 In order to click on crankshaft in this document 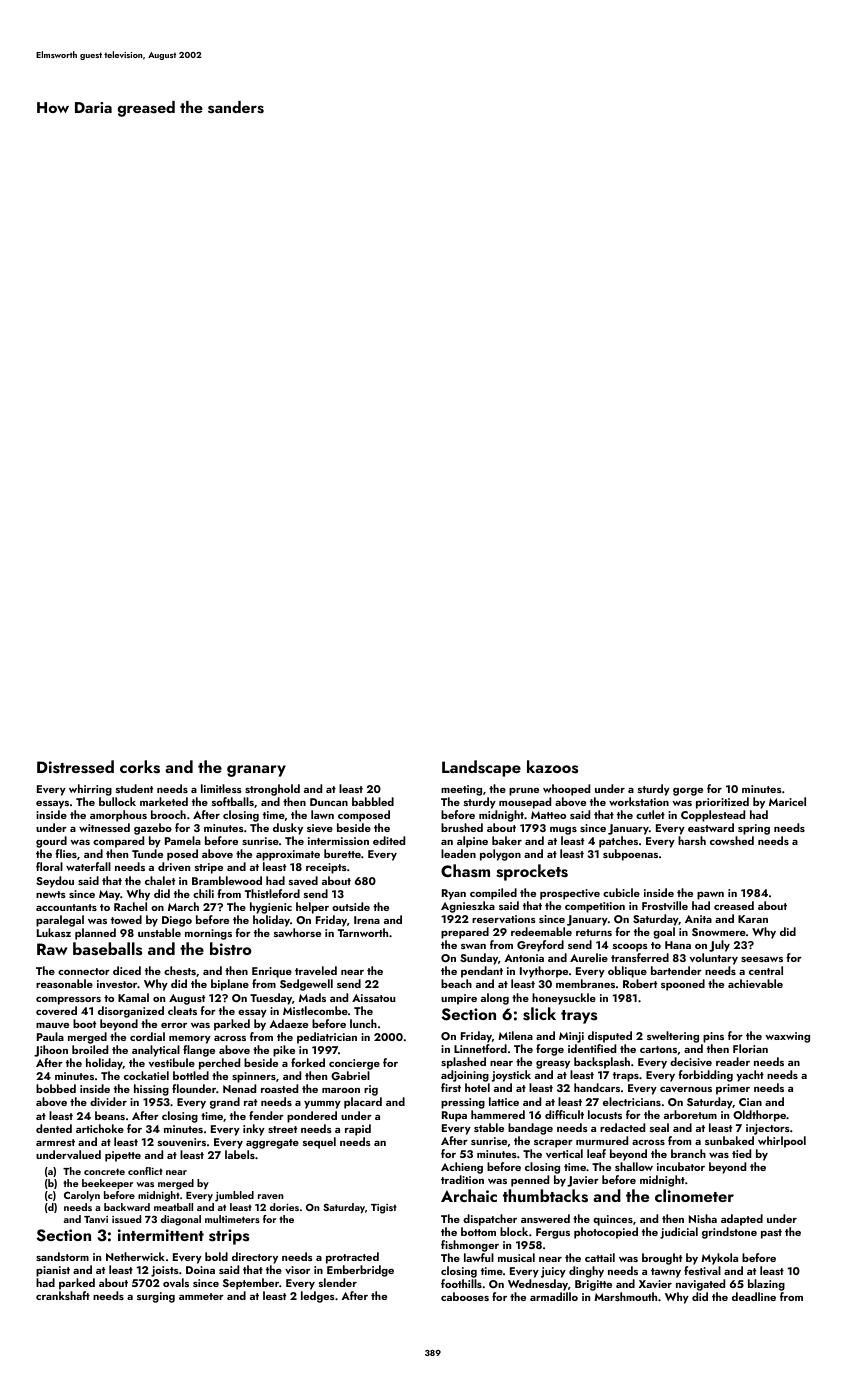, I will do `click(63, 1295)`.
